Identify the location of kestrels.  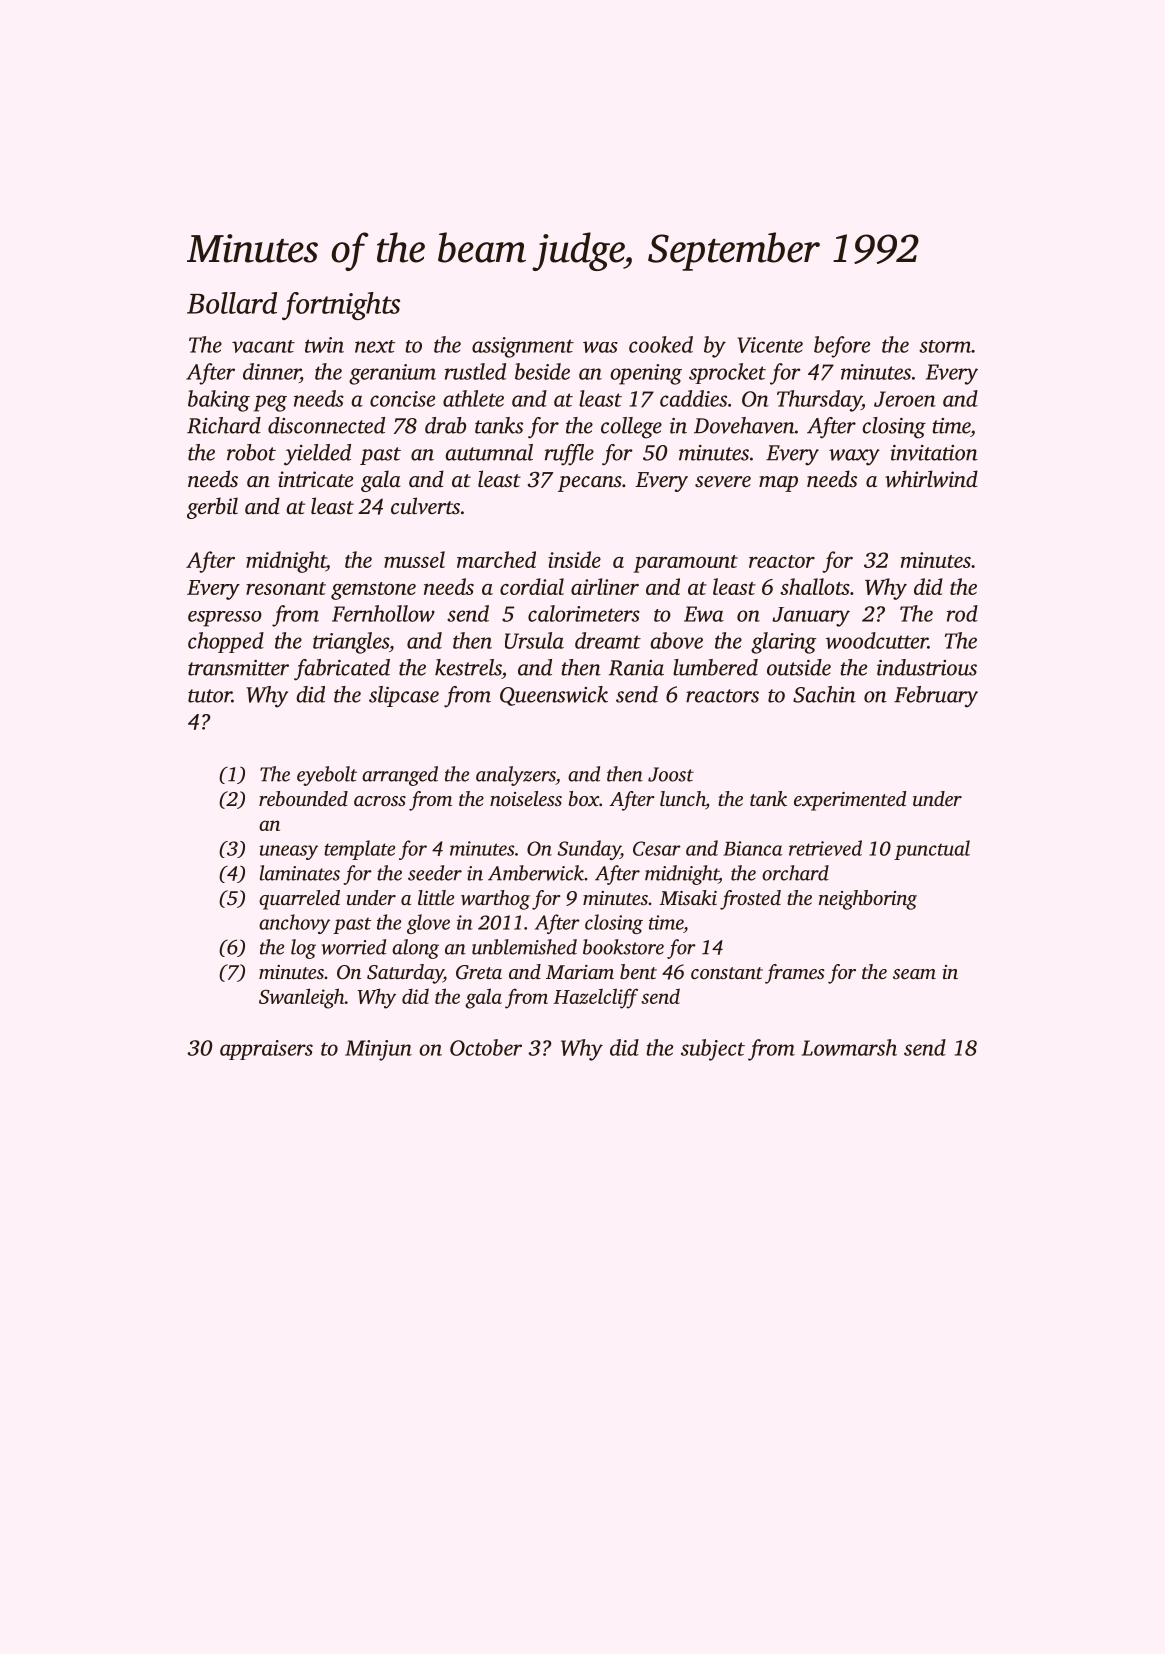
(468, 667).
